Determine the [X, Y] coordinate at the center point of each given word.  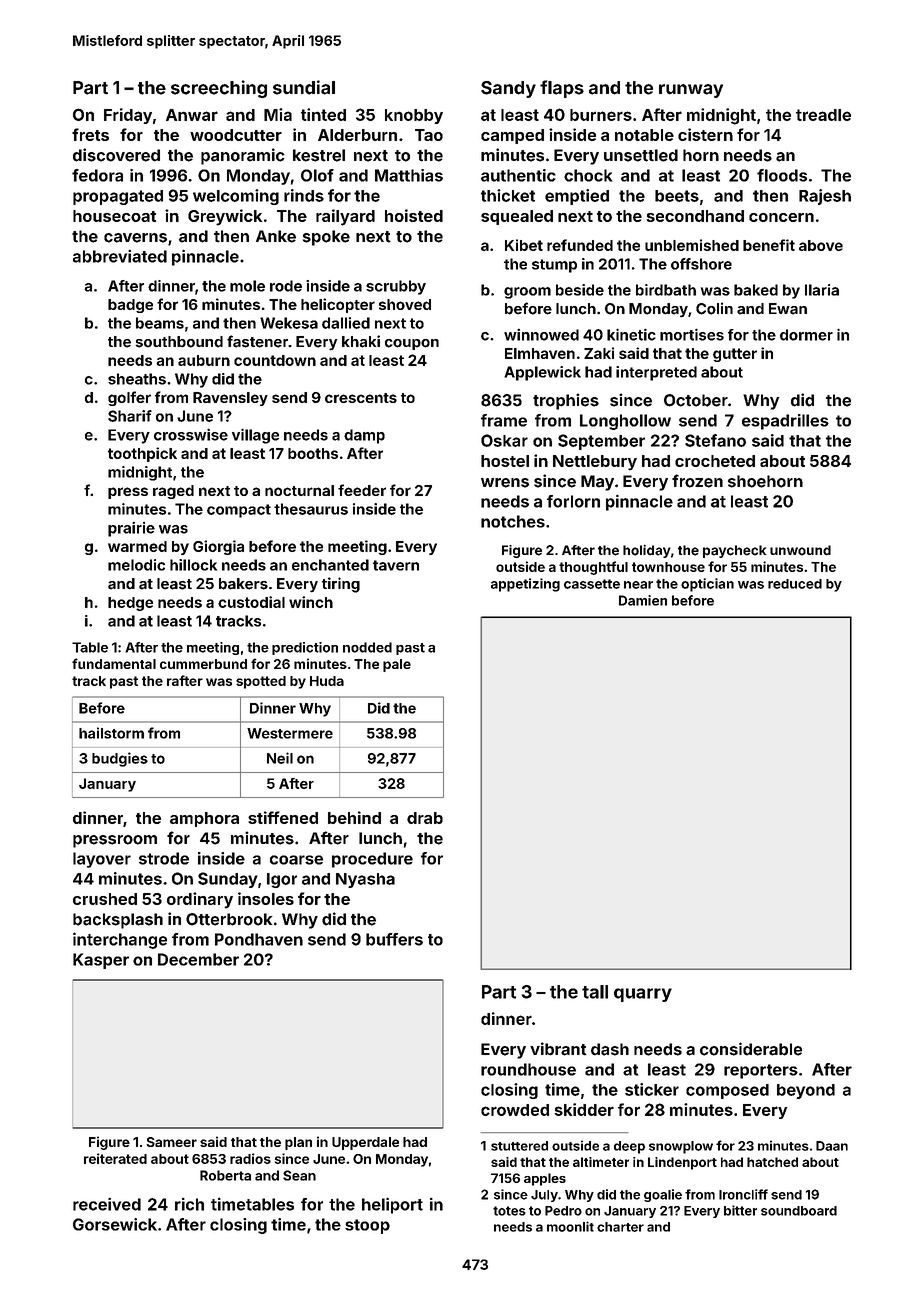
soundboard [799, 1211]
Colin [714, 308]
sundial [304, 87]
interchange [120, 940]
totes [509, 1211]
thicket [508, 195]
